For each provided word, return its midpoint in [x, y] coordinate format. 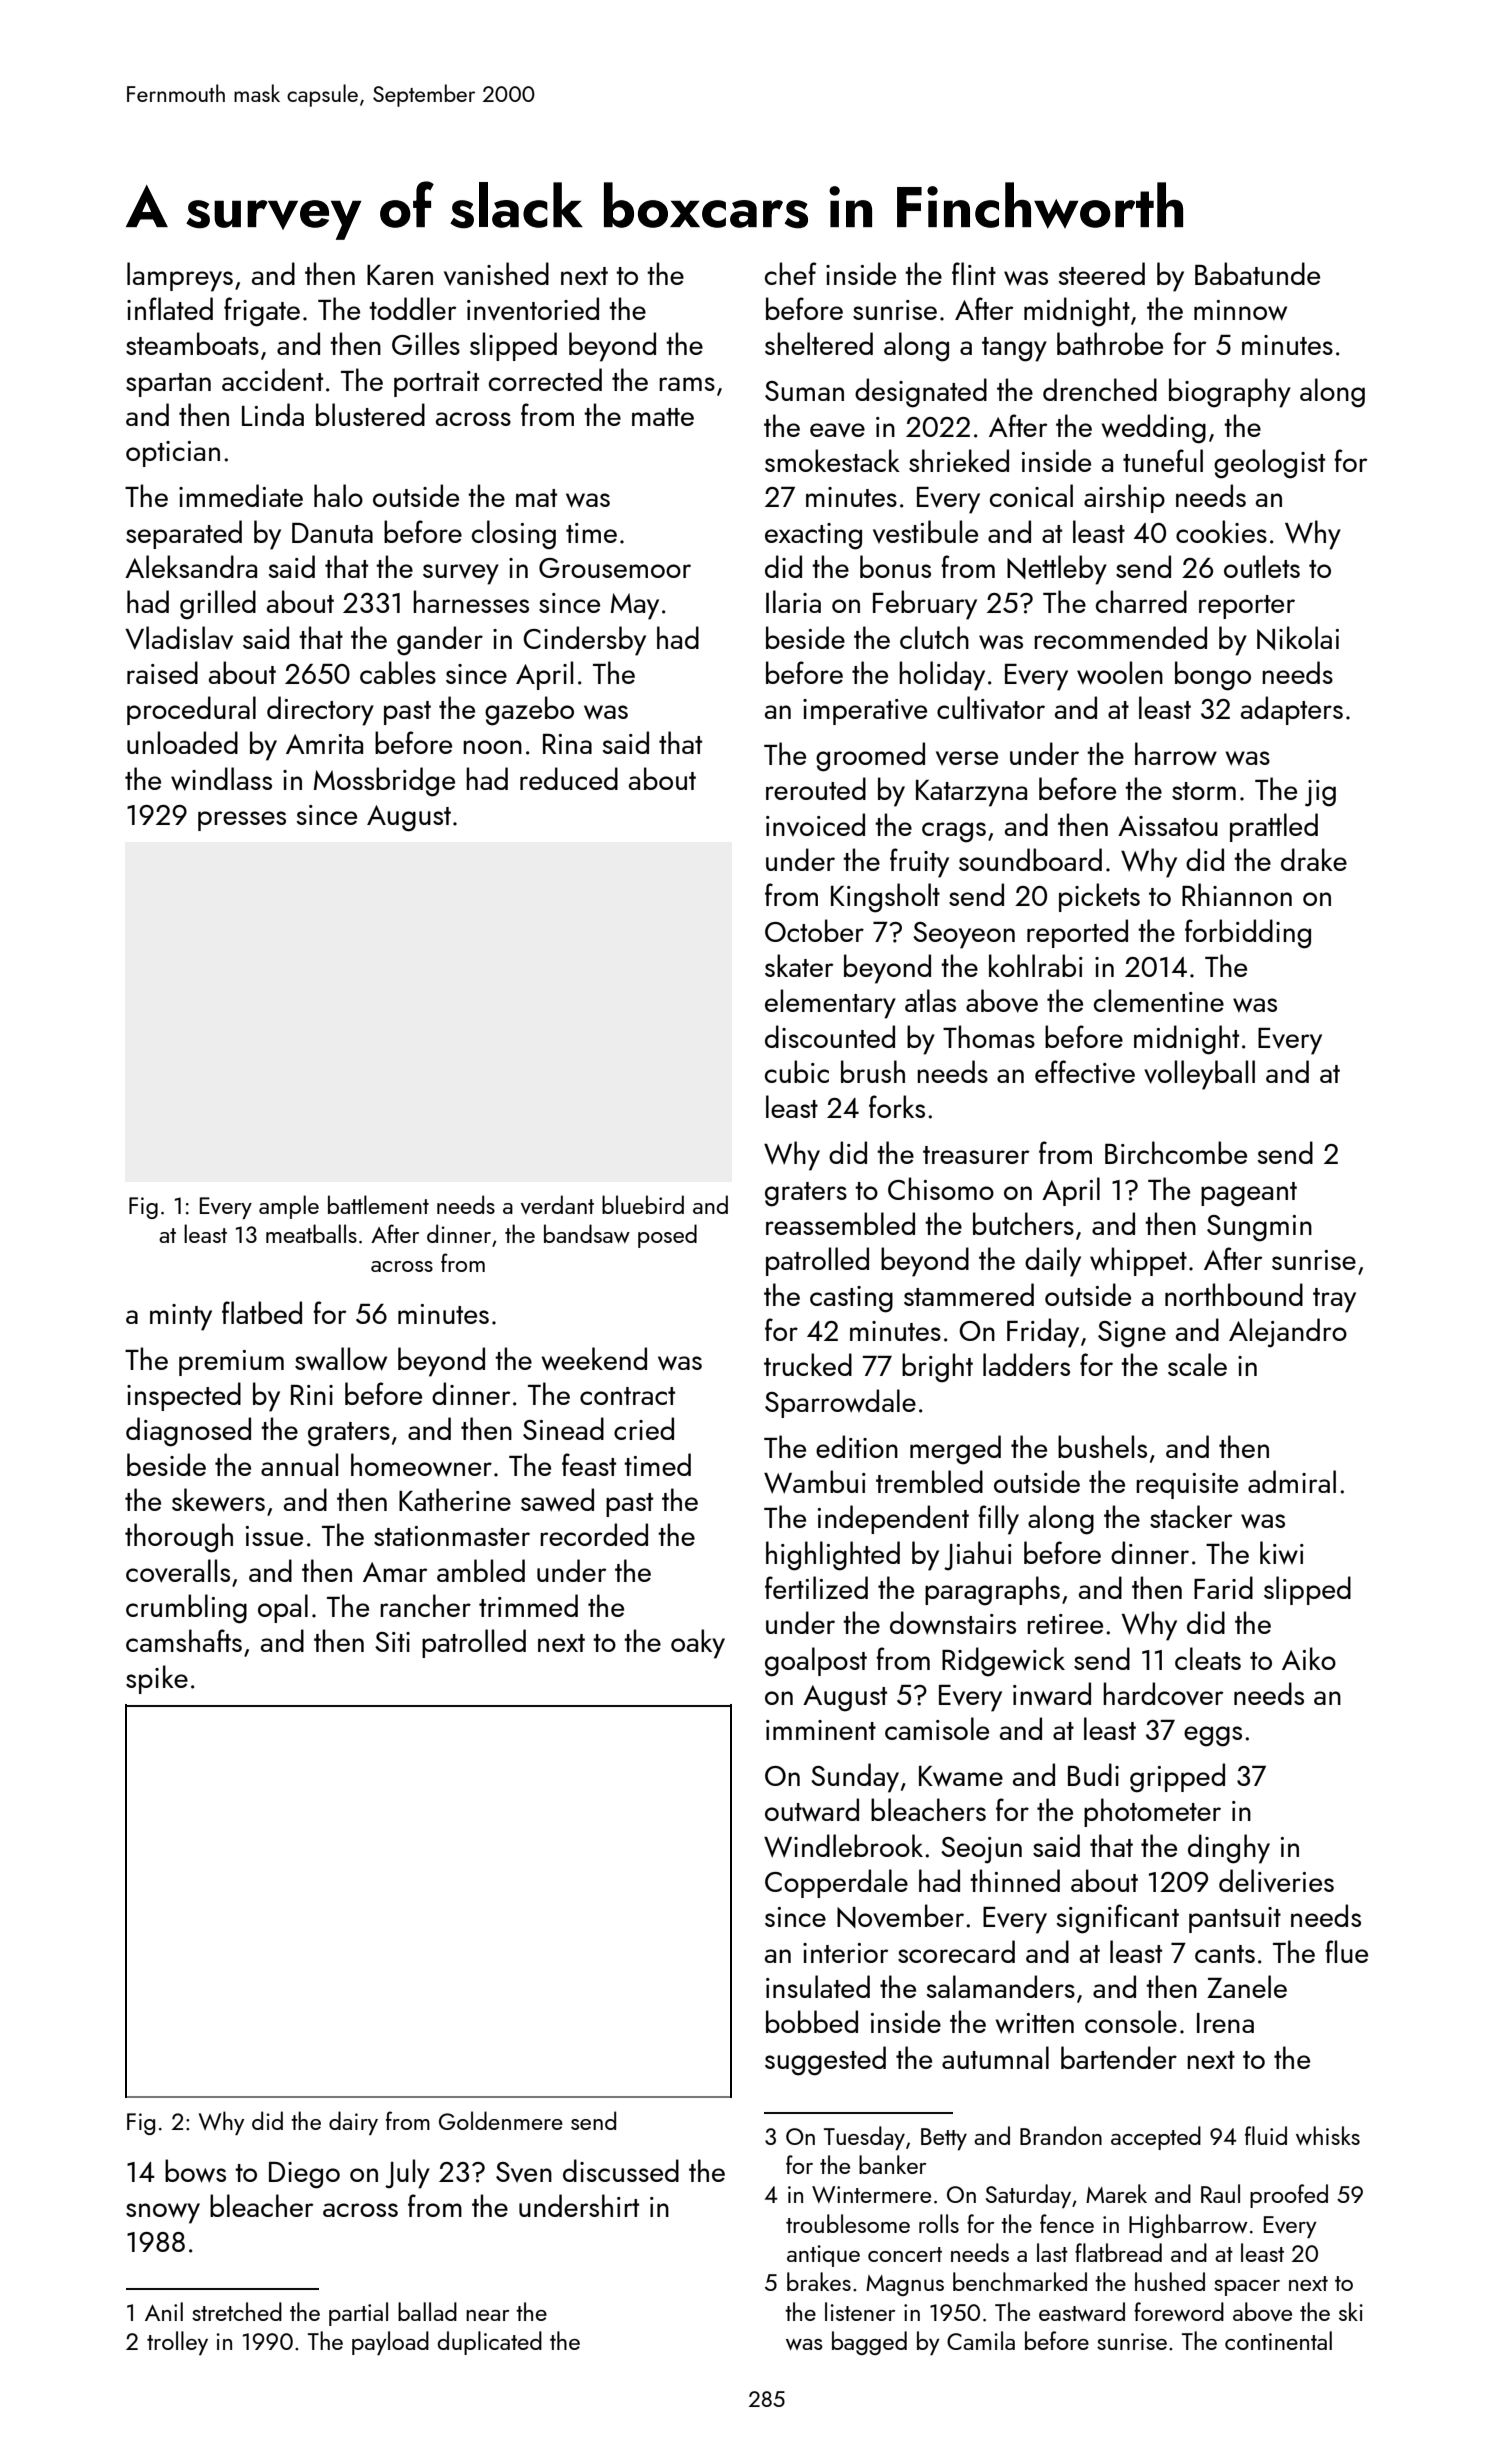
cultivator [991, 708]
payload [390, 2343]
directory [320, 711]
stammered [969, 1294]
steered [1102, 273]
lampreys [180, 277]
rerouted [816, 788]
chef [791, 273]
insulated [818, 1986]
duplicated [489, 2343]
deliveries [1276, 1880]
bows [195, 2171]
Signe [1132, 1334]
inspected [184, 1396]
